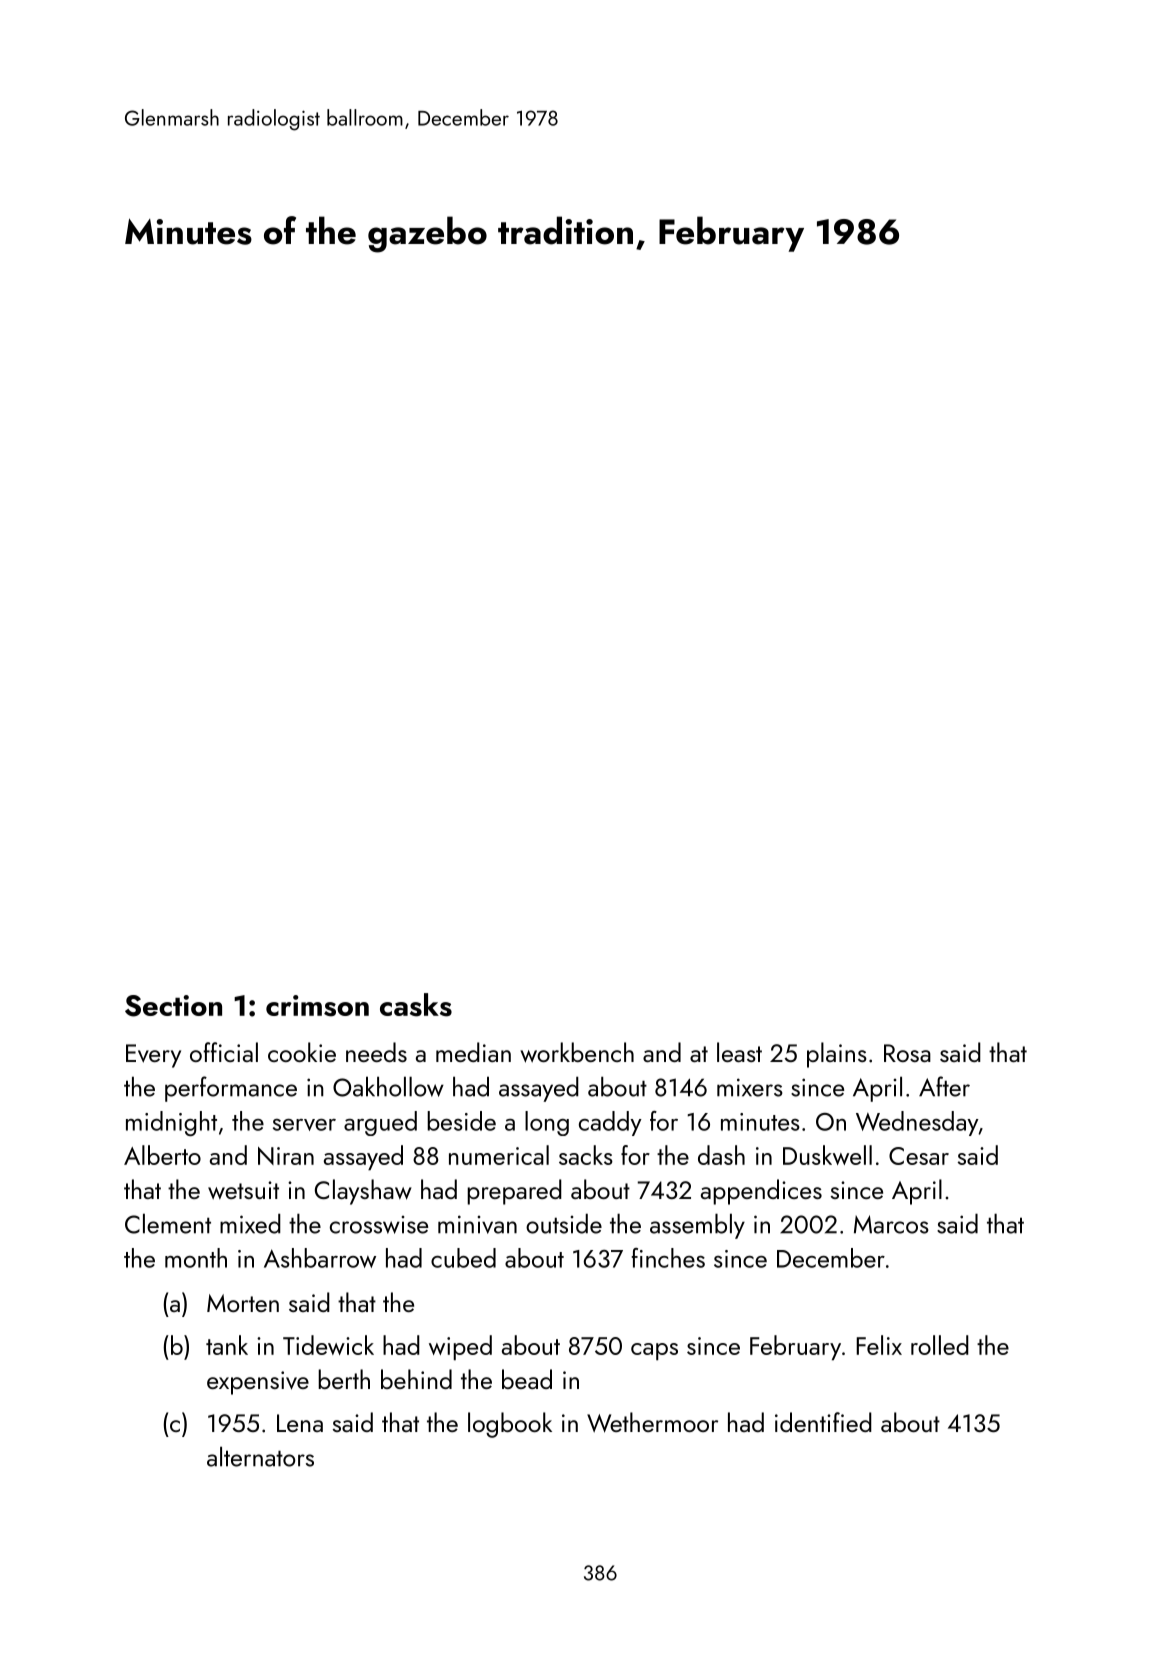  I want to click on tank, so click(227, 1345).
